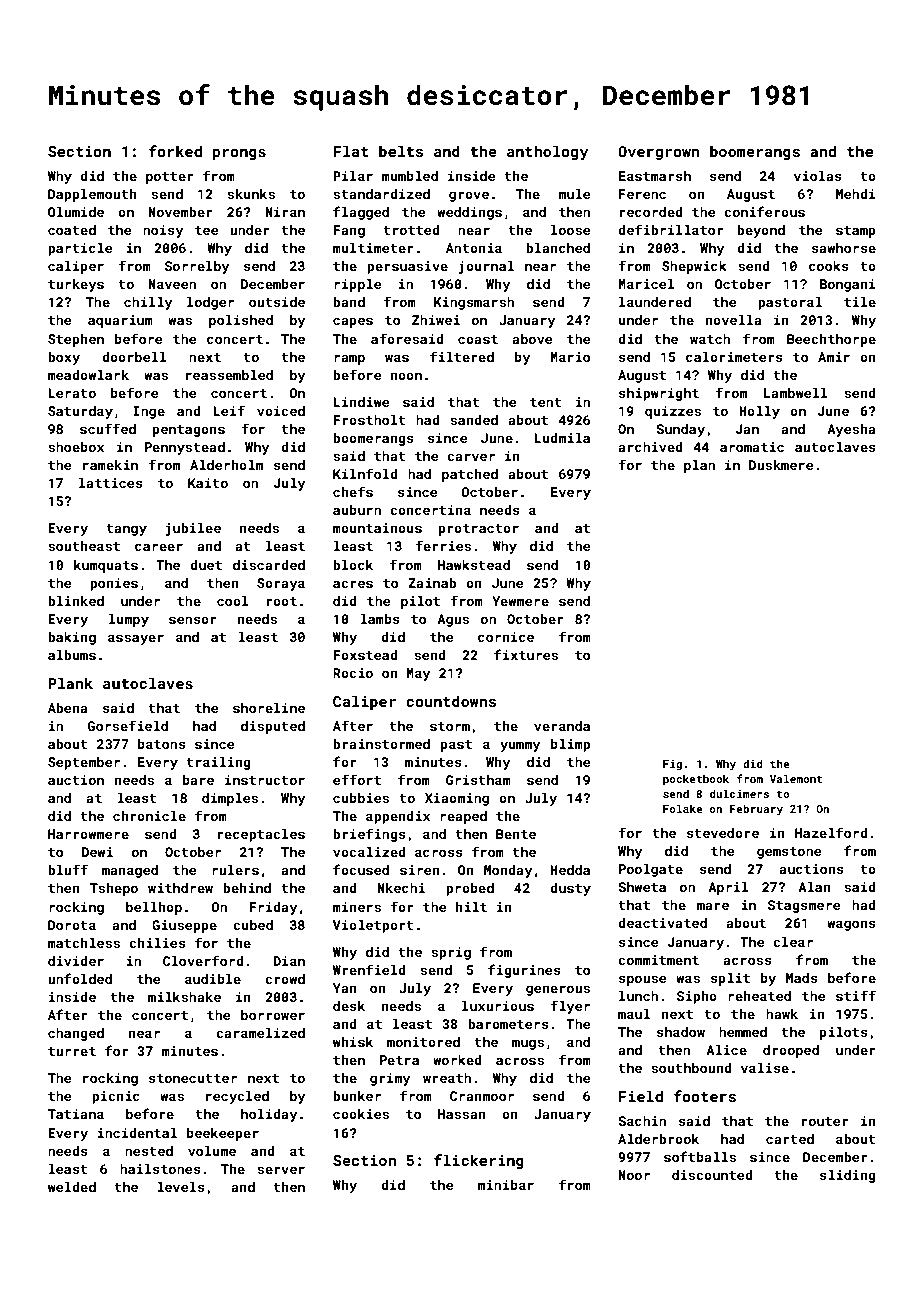 The image size is (924, 1308). I want to click on above, so click(532, 339).
